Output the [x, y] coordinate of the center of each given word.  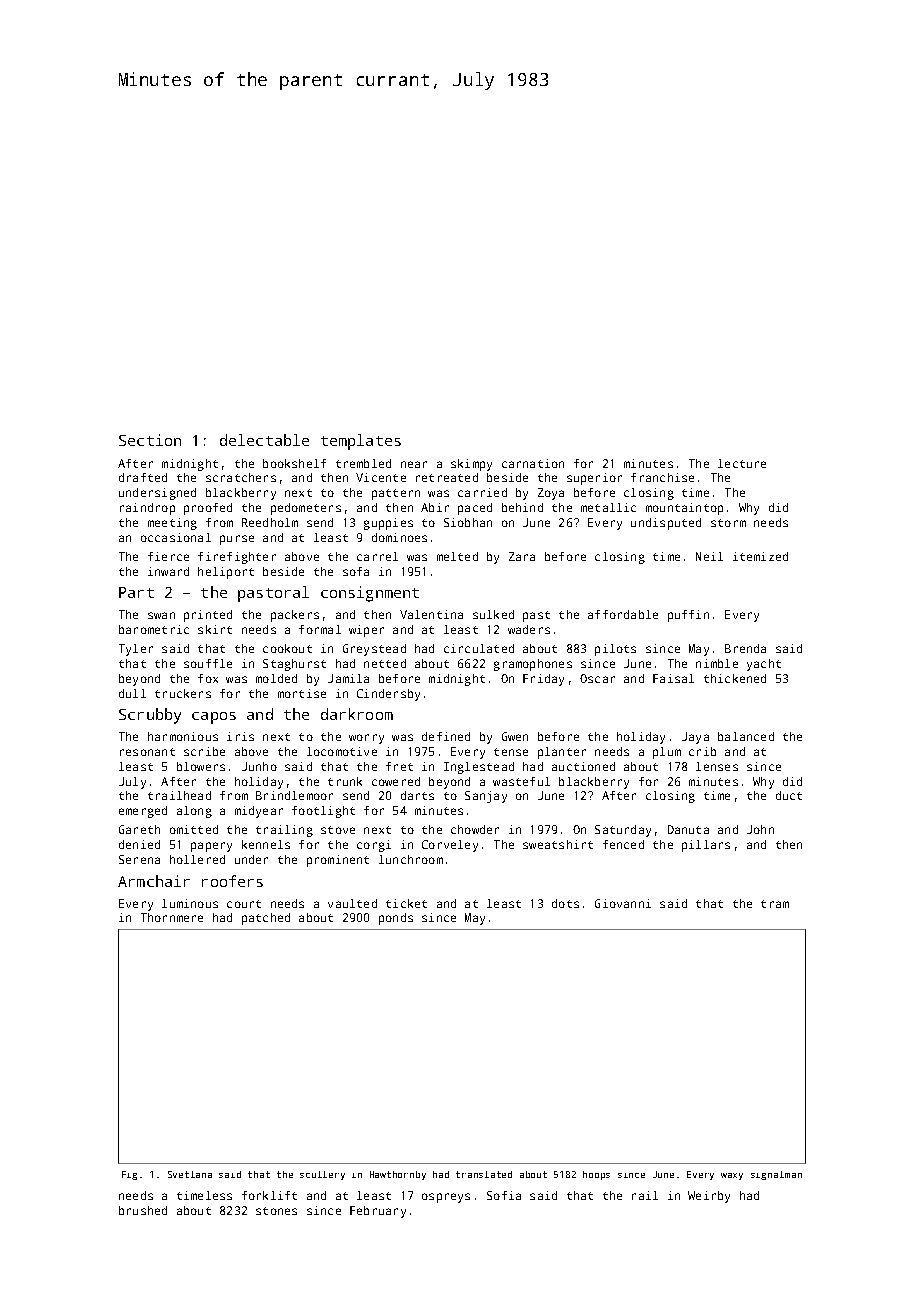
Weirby [709, 1197]
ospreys [446, 1198]
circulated [479, 648]
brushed [143, 1210]
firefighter [237, 558]
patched [266, 919]
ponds [396, 919]
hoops [596, 1175]
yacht [764, 665]
